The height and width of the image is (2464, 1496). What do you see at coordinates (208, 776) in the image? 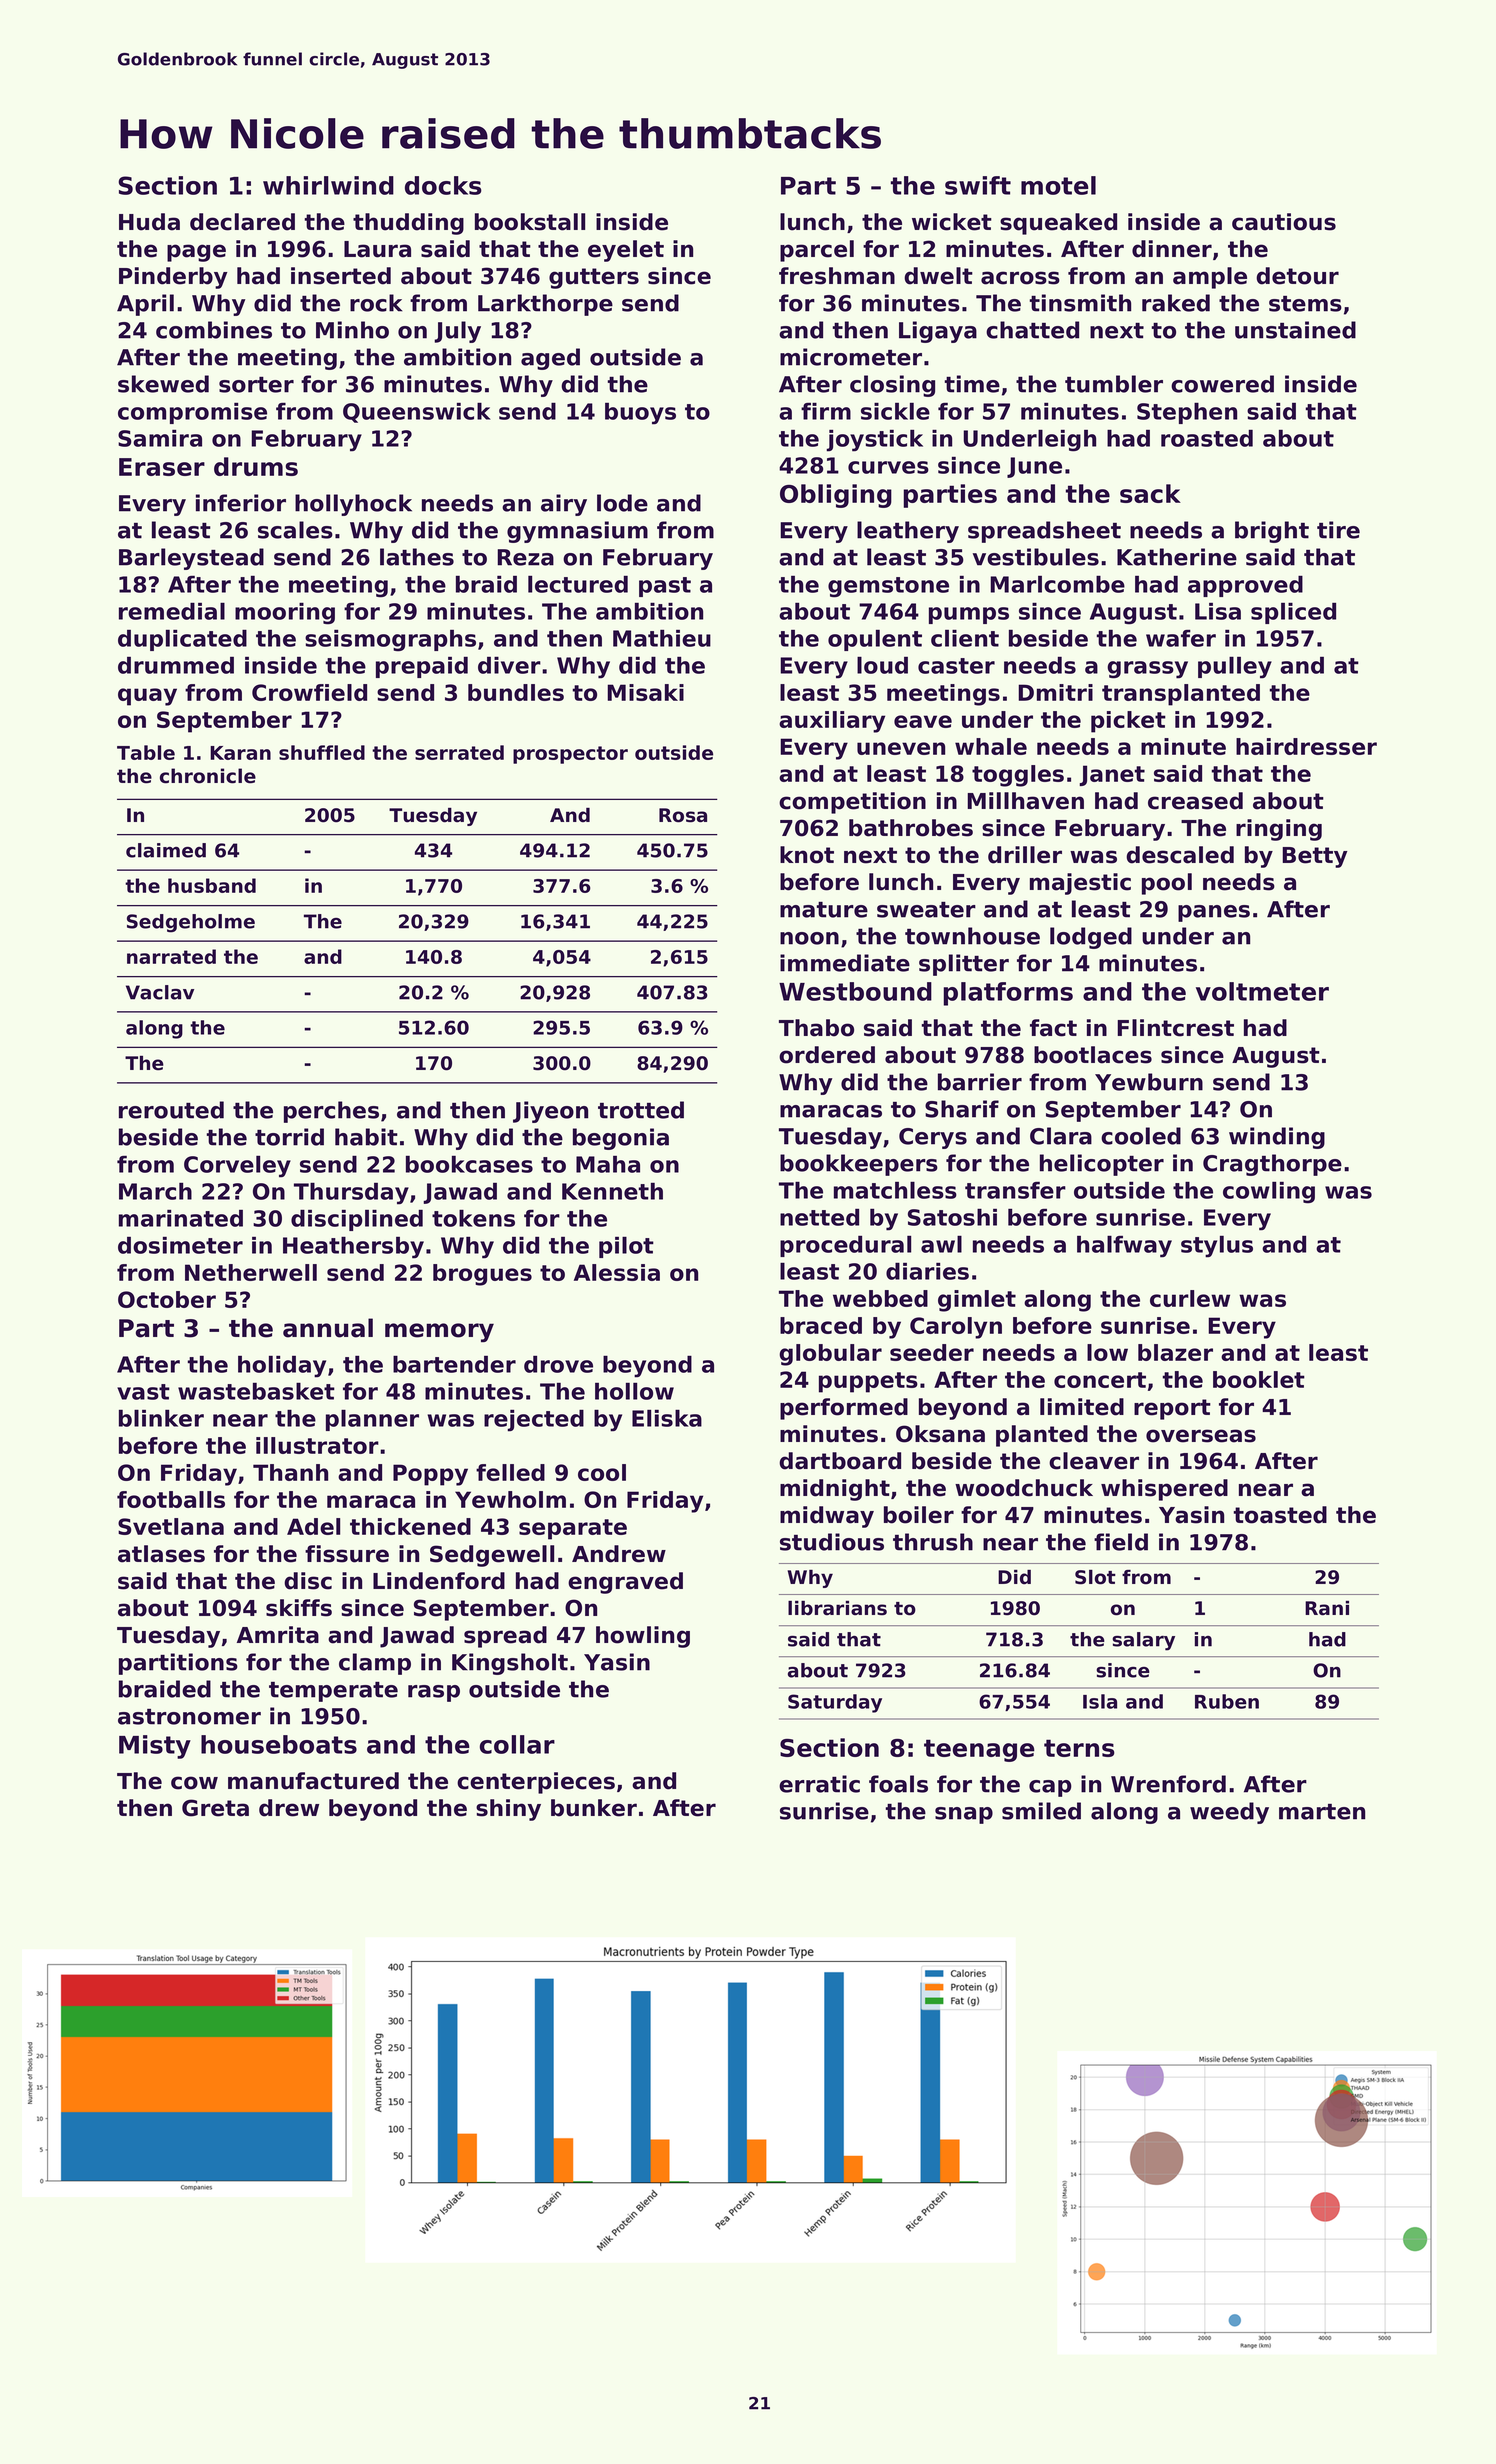
I see `chronicle` at bounding box center [208, 776].
